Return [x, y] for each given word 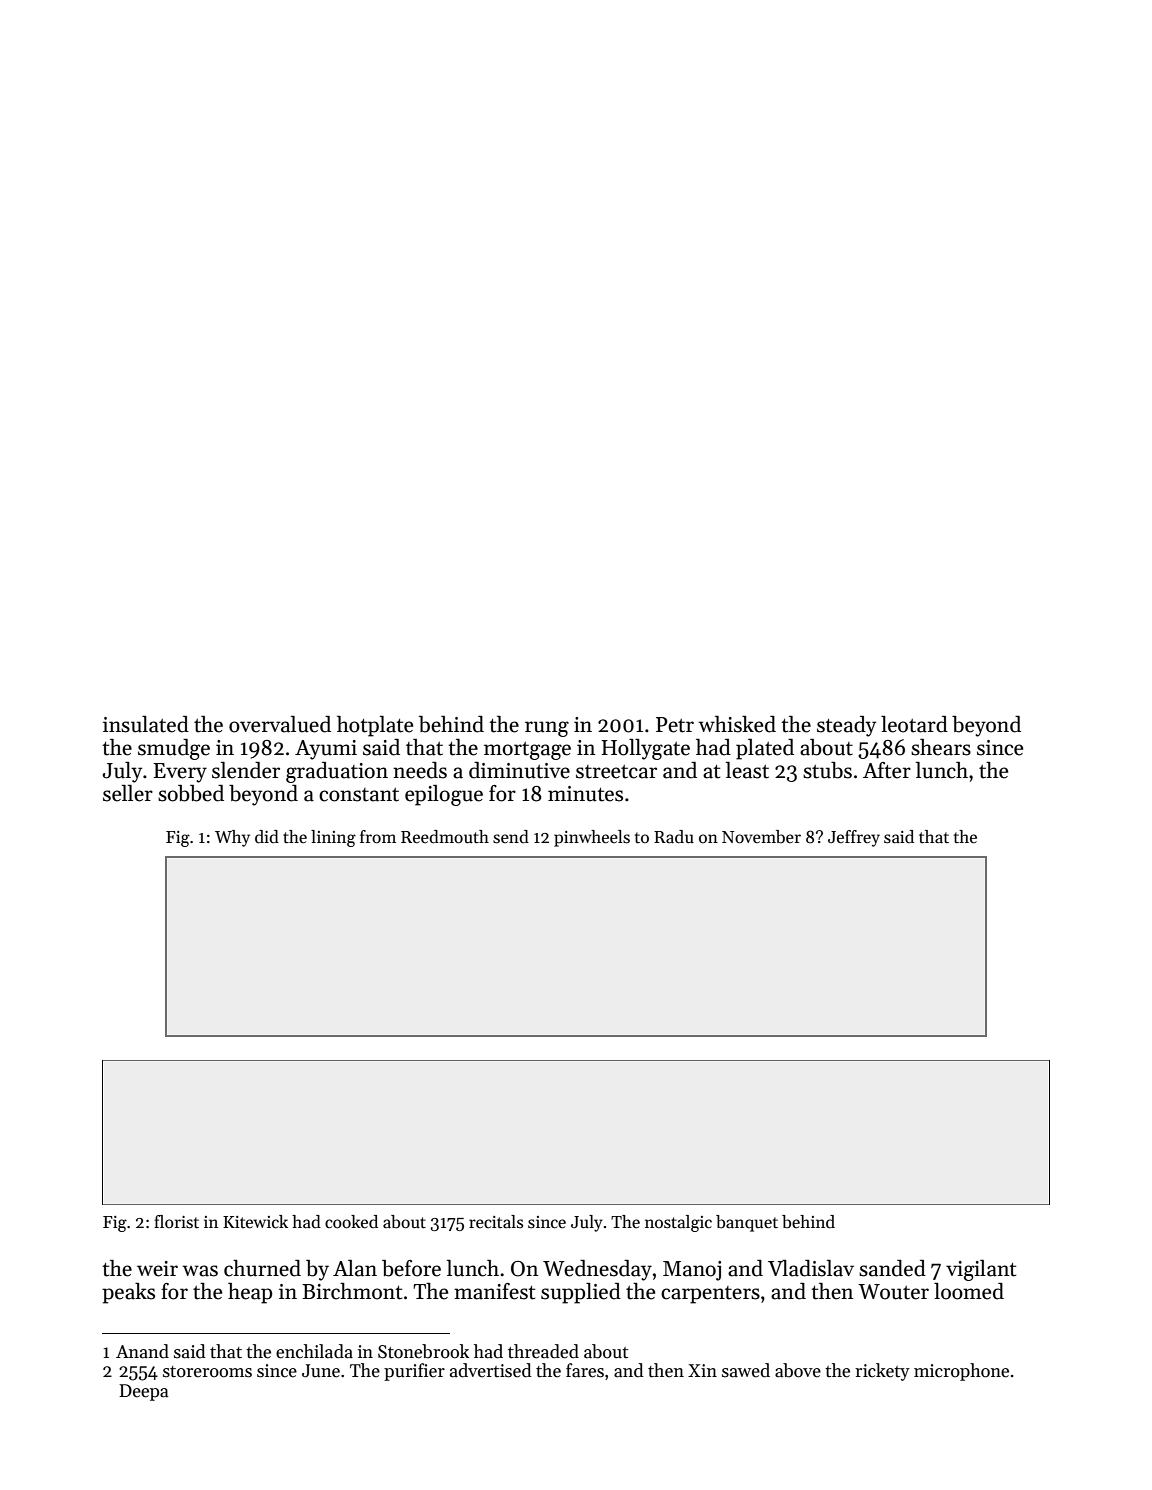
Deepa [143, 1392]
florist [176, 1222]
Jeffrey [854, 838]
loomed [969, 1291]
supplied [581, 1293]
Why [232, 838]
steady [846, 726]
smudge [174, 749]
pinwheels [592, 838]
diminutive [519, 770]
